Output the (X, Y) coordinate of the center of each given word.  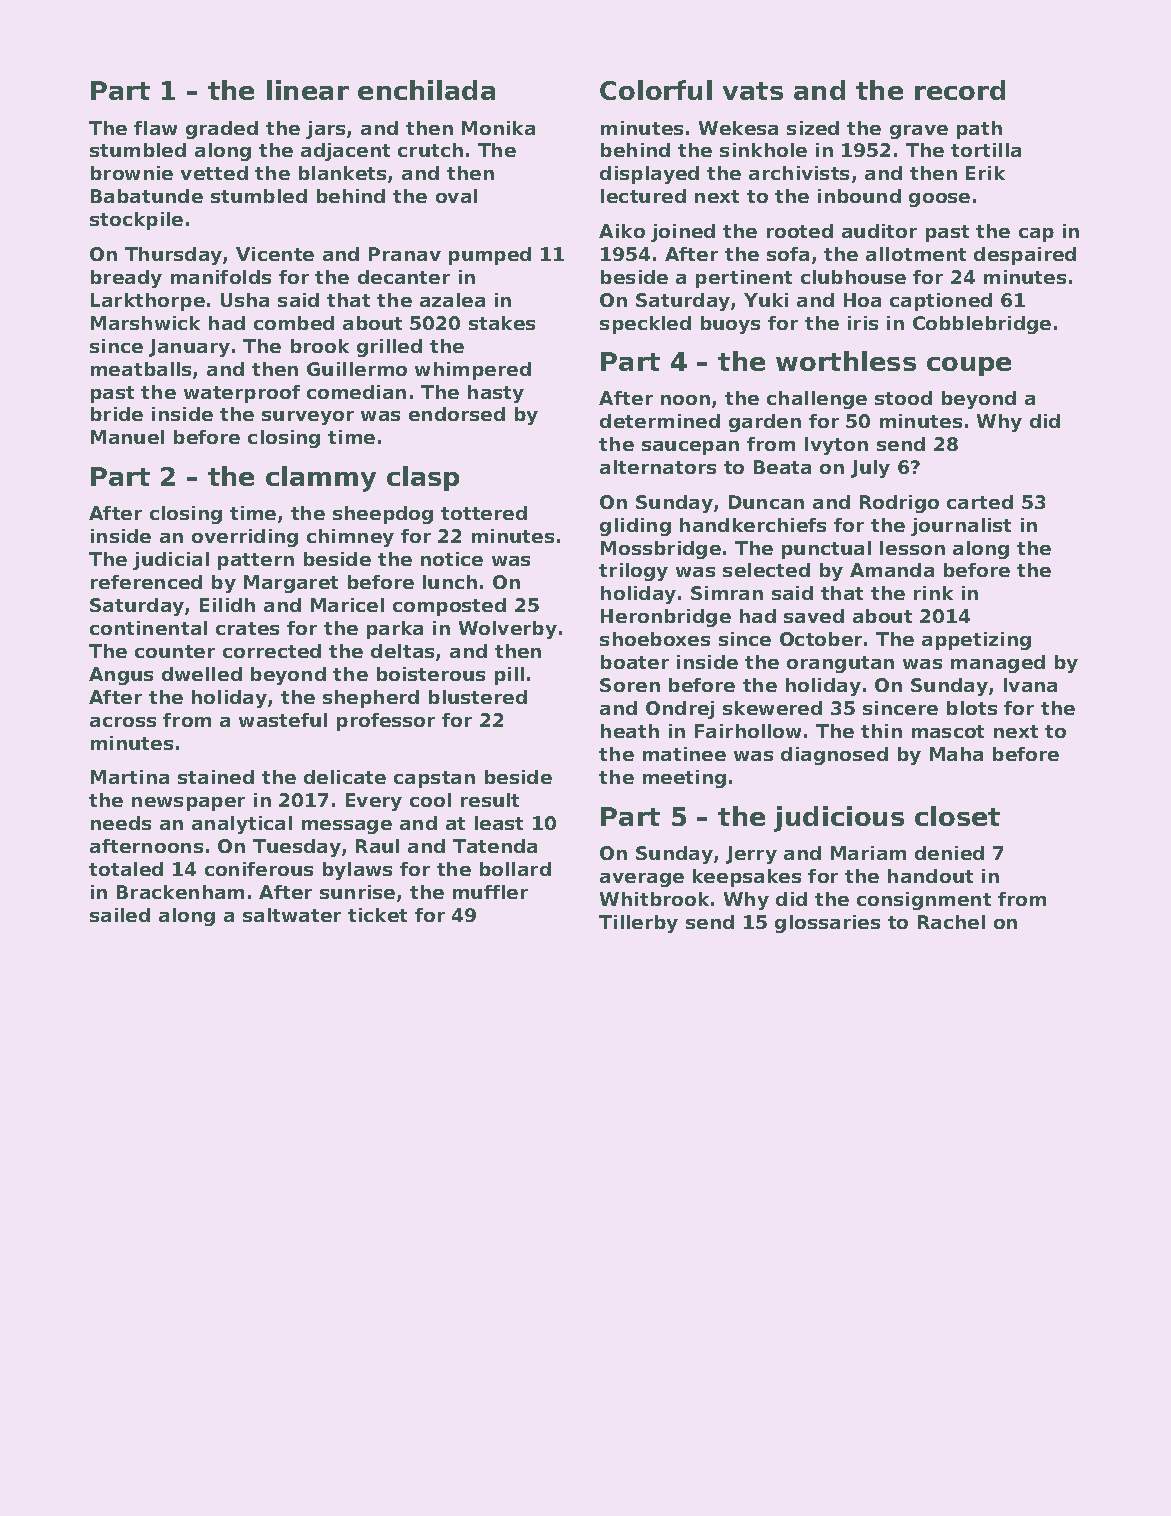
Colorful (656, 90)
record (960, 90)
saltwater (292, 915)
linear (308, 90)
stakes (502, 323)
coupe (969, 366)
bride (117, 414)
